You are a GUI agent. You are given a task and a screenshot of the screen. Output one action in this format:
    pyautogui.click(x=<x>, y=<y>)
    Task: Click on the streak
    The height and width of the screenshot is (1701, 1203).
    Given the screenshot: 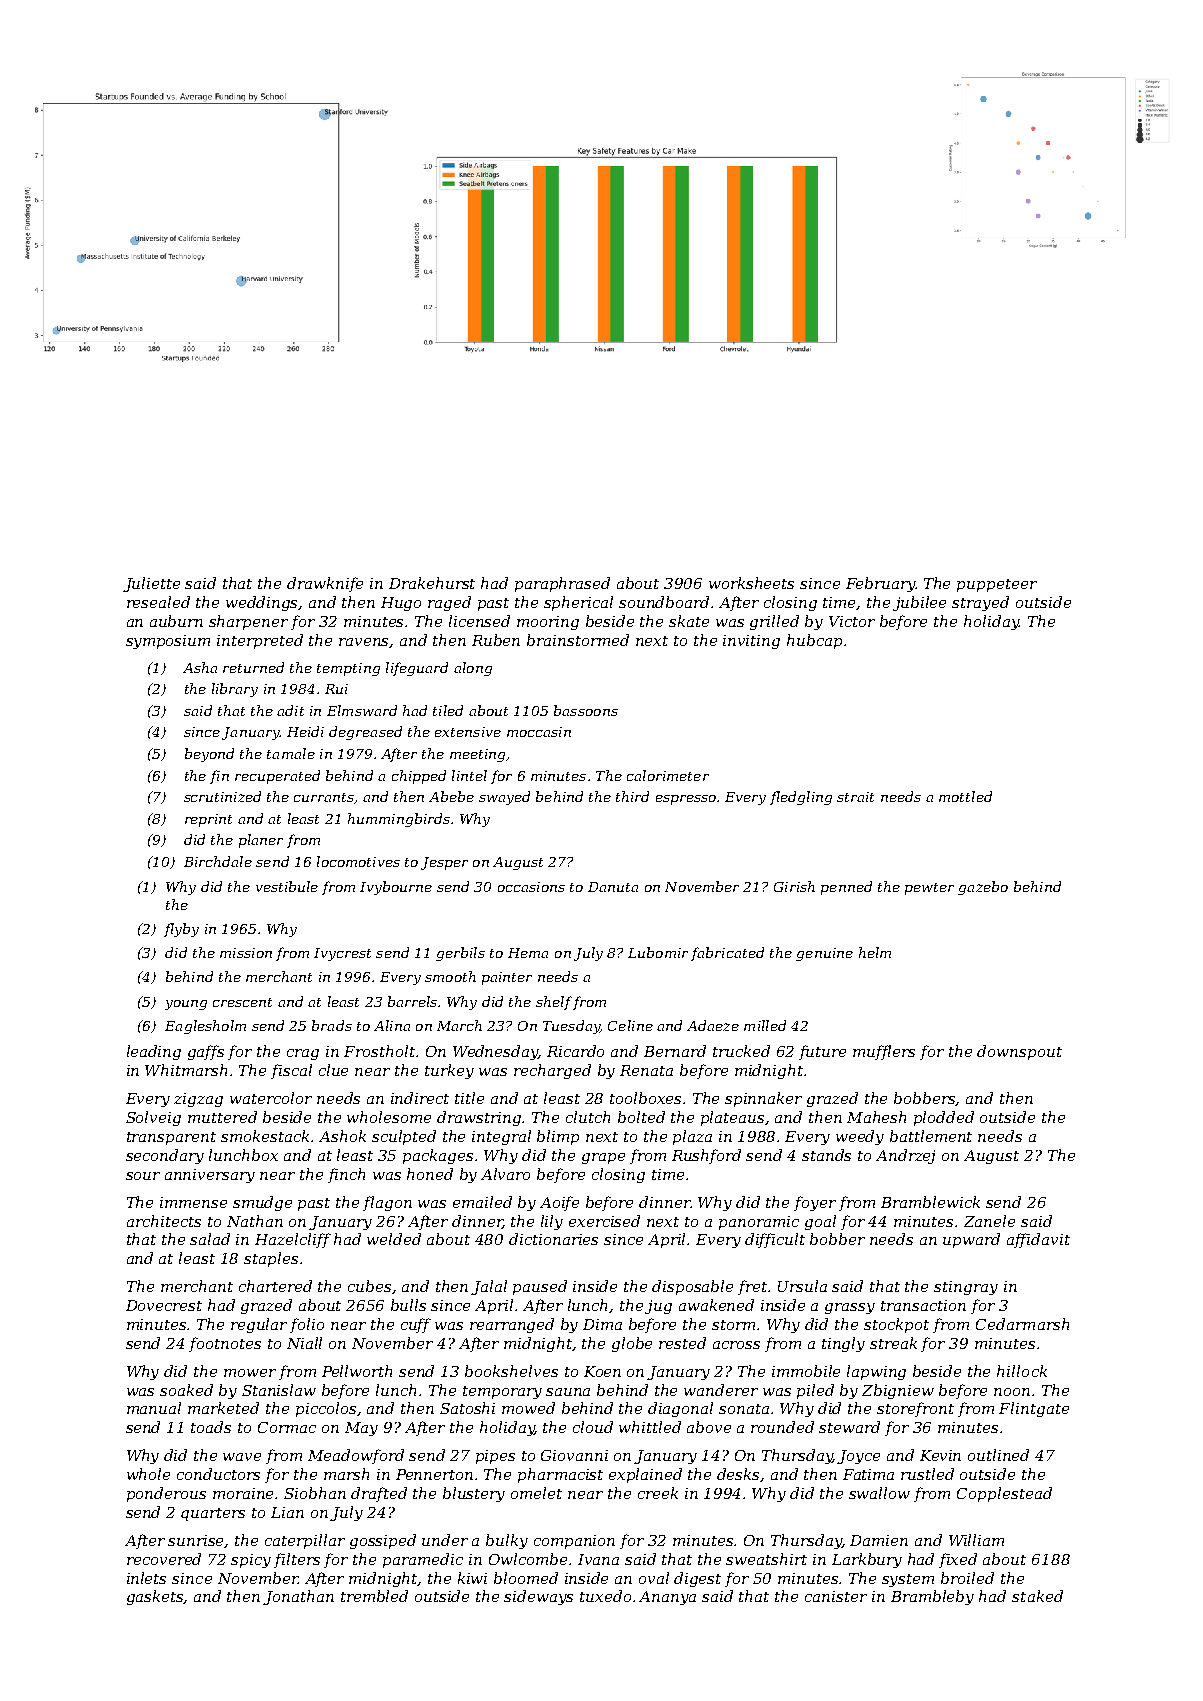 What is the action you would take?
    pyautogui.click(x=893, y=1343)
